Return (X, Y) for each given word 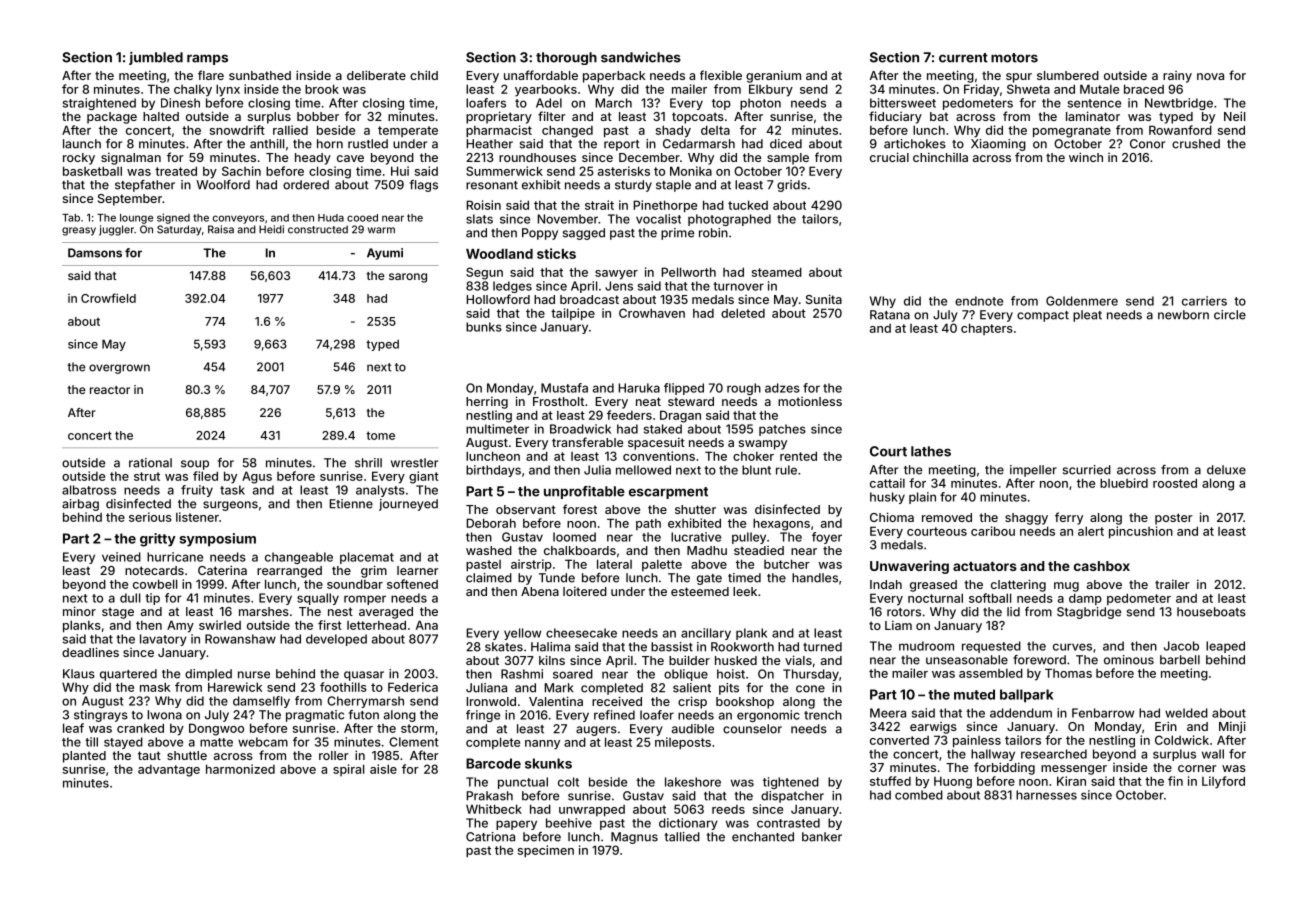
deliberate (376, 75)
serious (150, 517)
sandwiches (641, 57)
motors (1014, 58)
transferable (587, 442)
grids (792, 186)
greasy (79, 231)
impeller (1033, 471)
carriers (1204, 301)
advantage (169, 771)
